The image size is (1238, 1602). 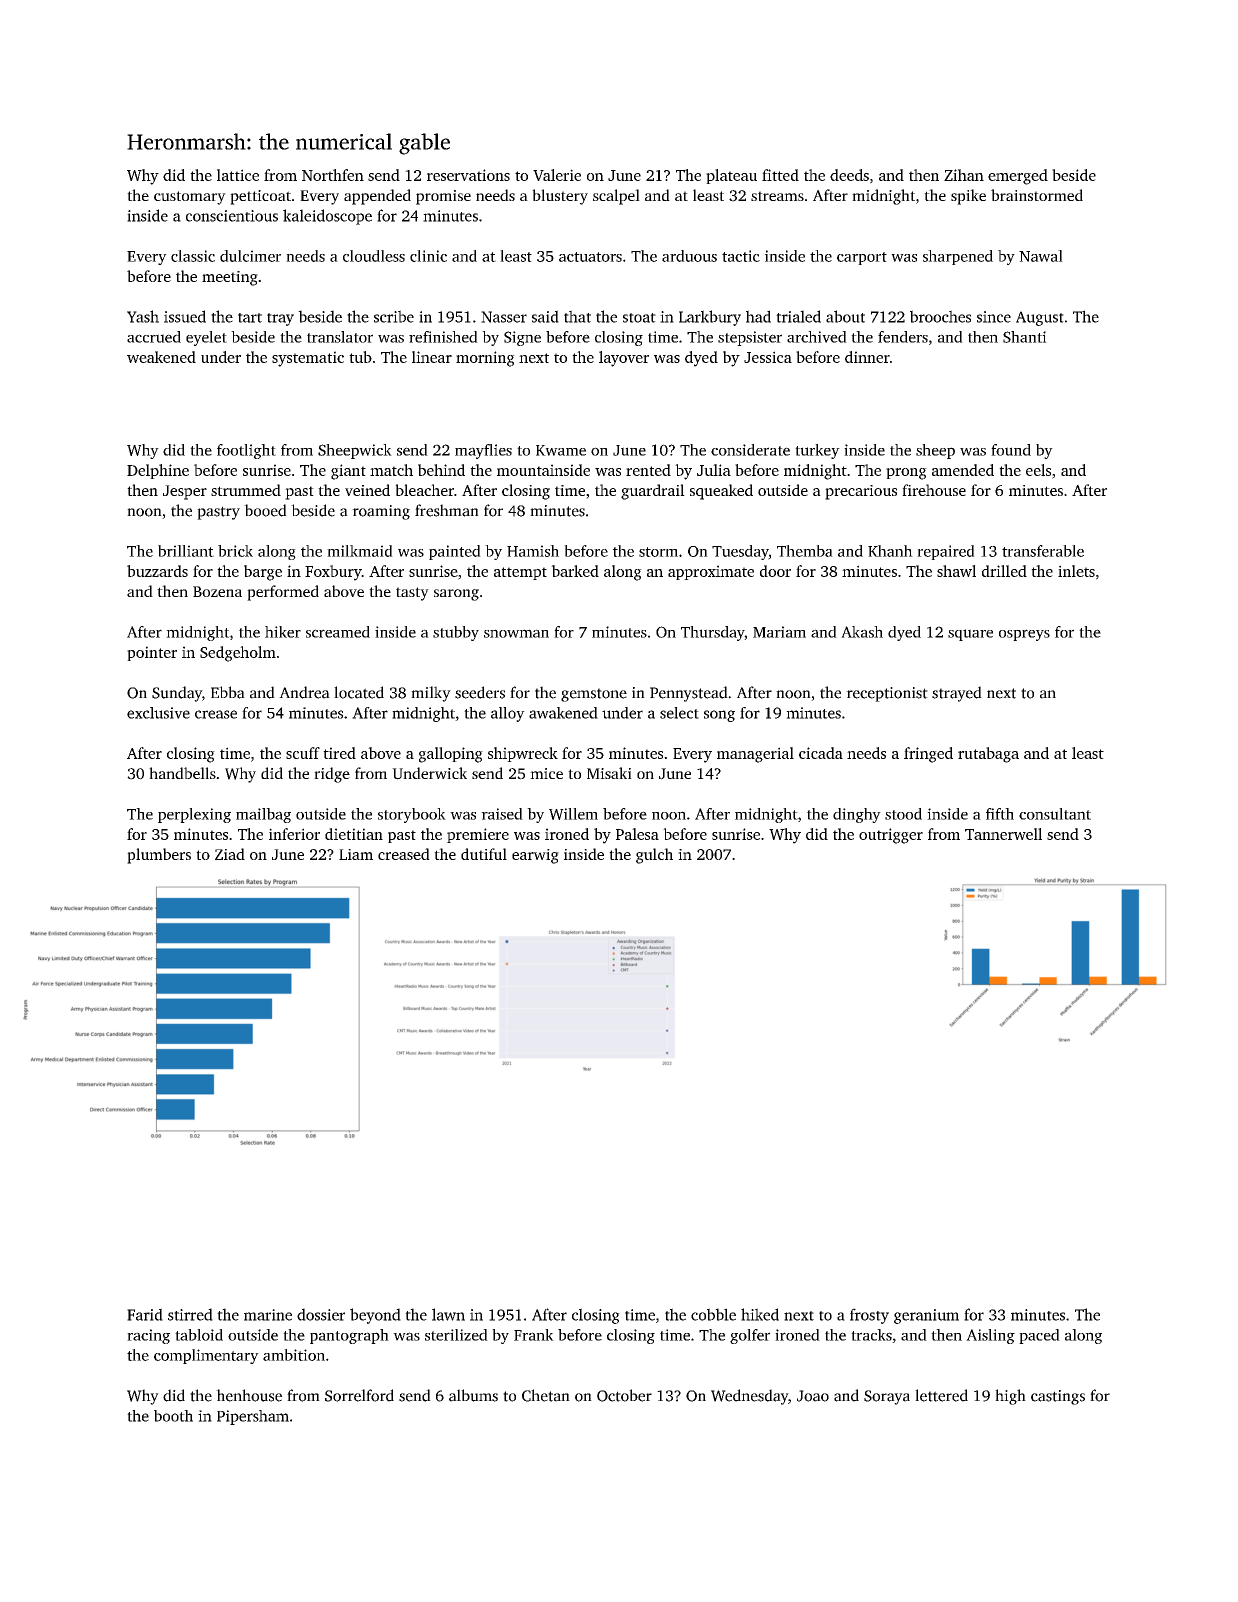 What do you see at coordinates (321, 1314) in the screenshot?
I see `dossier` at bounding box center [321, 1314].
